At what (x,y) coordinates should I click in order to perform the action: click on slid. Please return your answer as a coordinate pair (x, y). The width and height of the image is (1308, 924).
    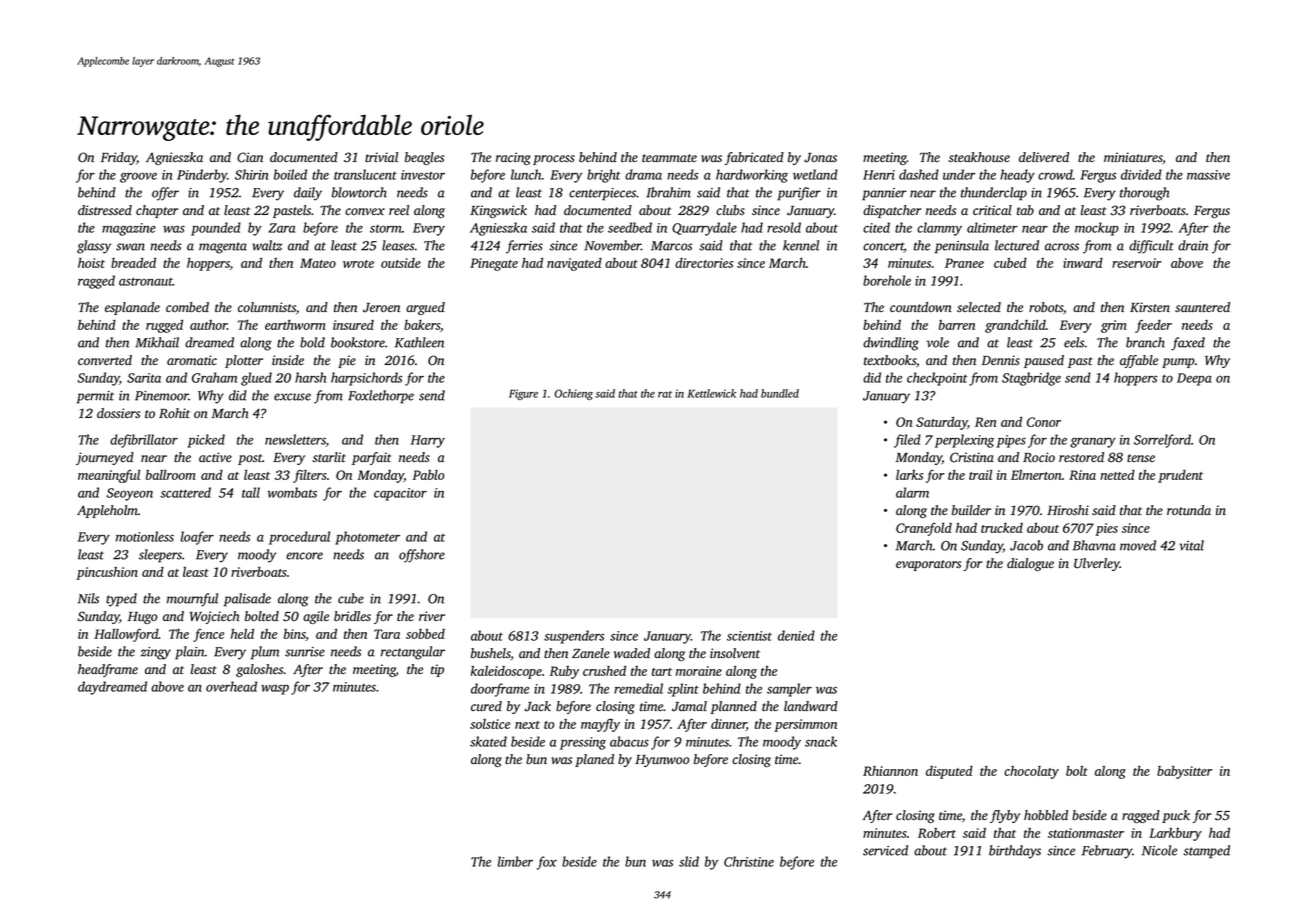
    Looking at the image, I should click on (689, 861).
